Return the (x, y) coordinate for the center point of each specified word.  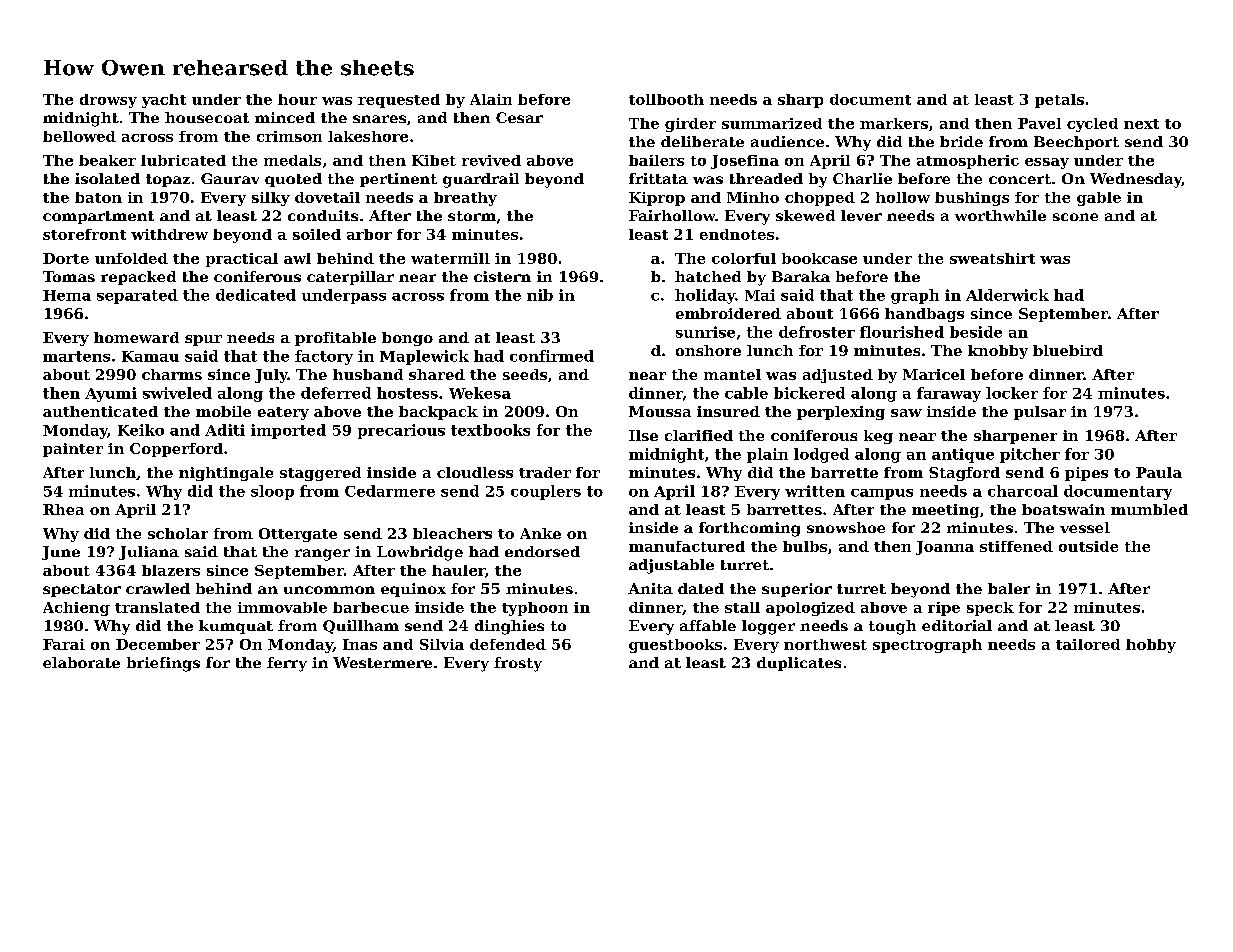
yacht (164, 101)
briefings (163, 664)
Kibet (434, 160)
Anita (650, 588)
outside (1088, 546)
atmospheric (968, 162)
